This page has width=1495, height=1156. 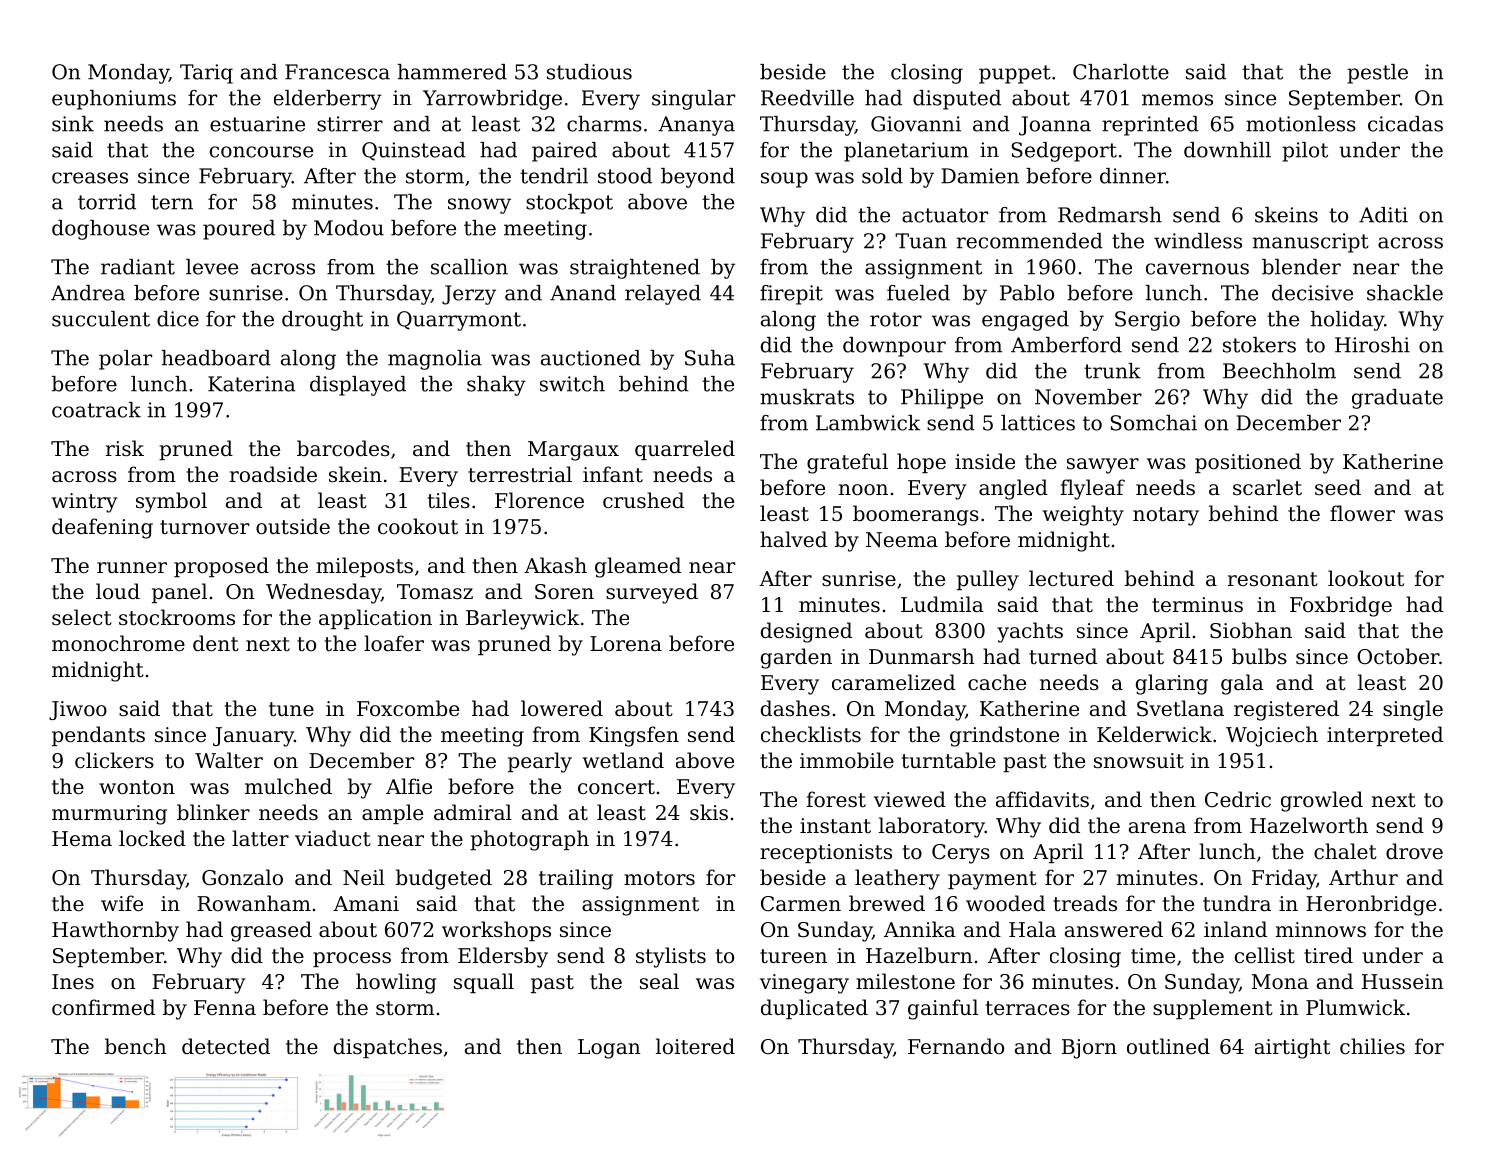 What do you see at coordinates (616, 787) in the page?
I see `concert` at bounding box center [616, 787].
